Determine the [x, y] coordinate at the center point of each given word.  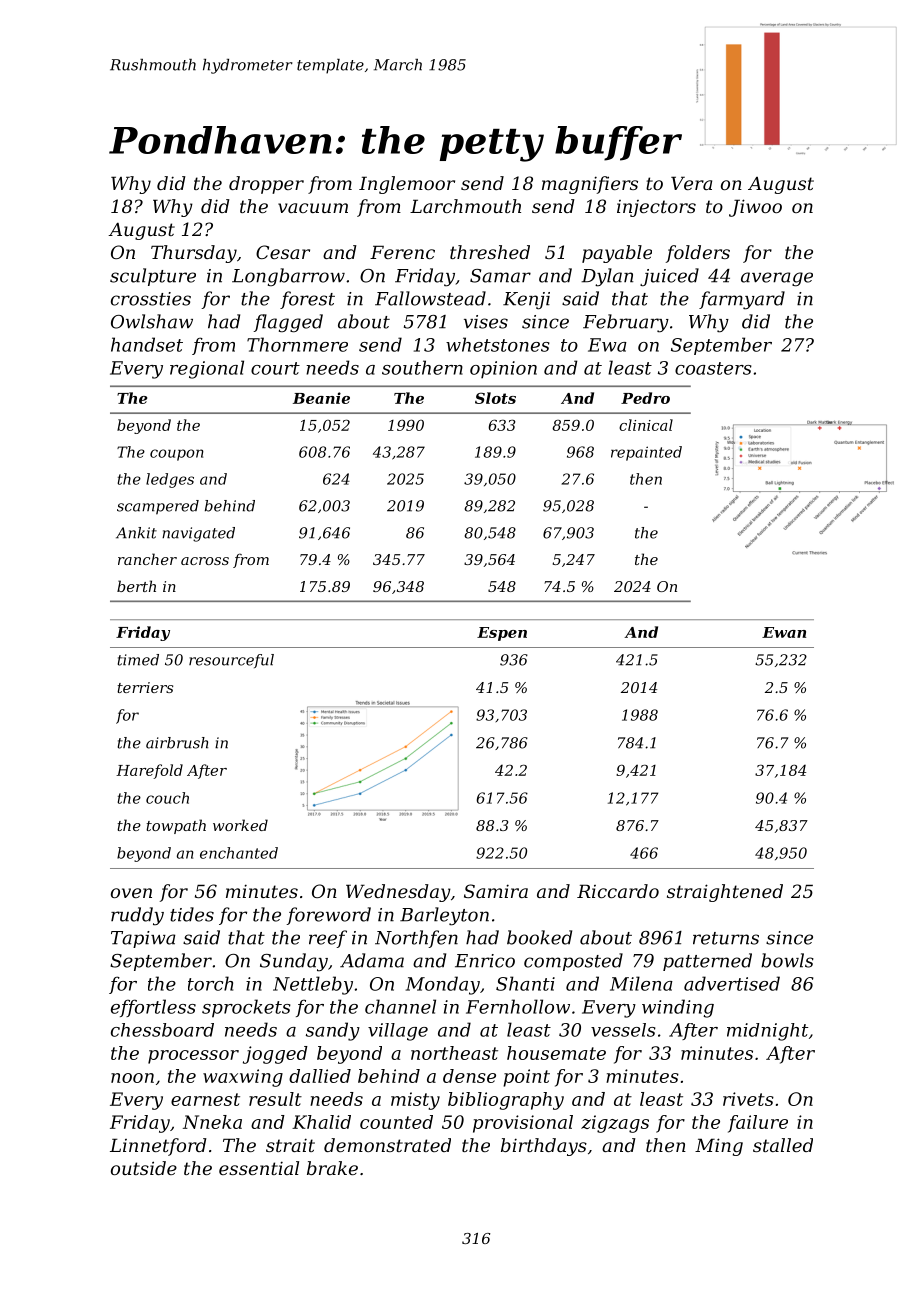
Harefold [149, 771]
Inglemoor [407, 185]
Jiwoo [755, 208]
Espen [502, 634]
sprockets [246, 1008]
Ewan [784, 632]
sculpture [153, 277]
